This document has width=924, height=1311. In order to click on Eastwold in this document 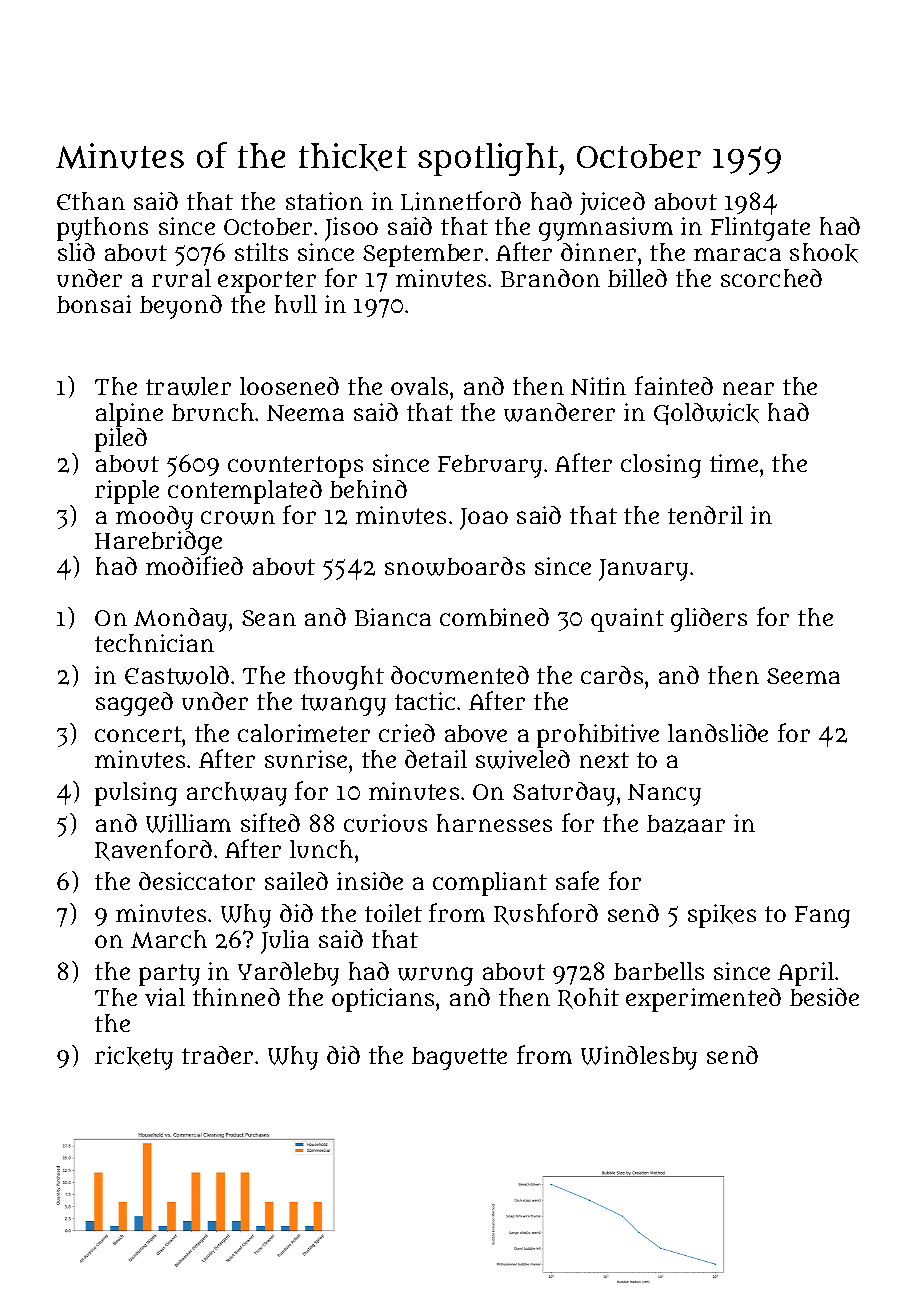, I will do `click(177, 675)`.
